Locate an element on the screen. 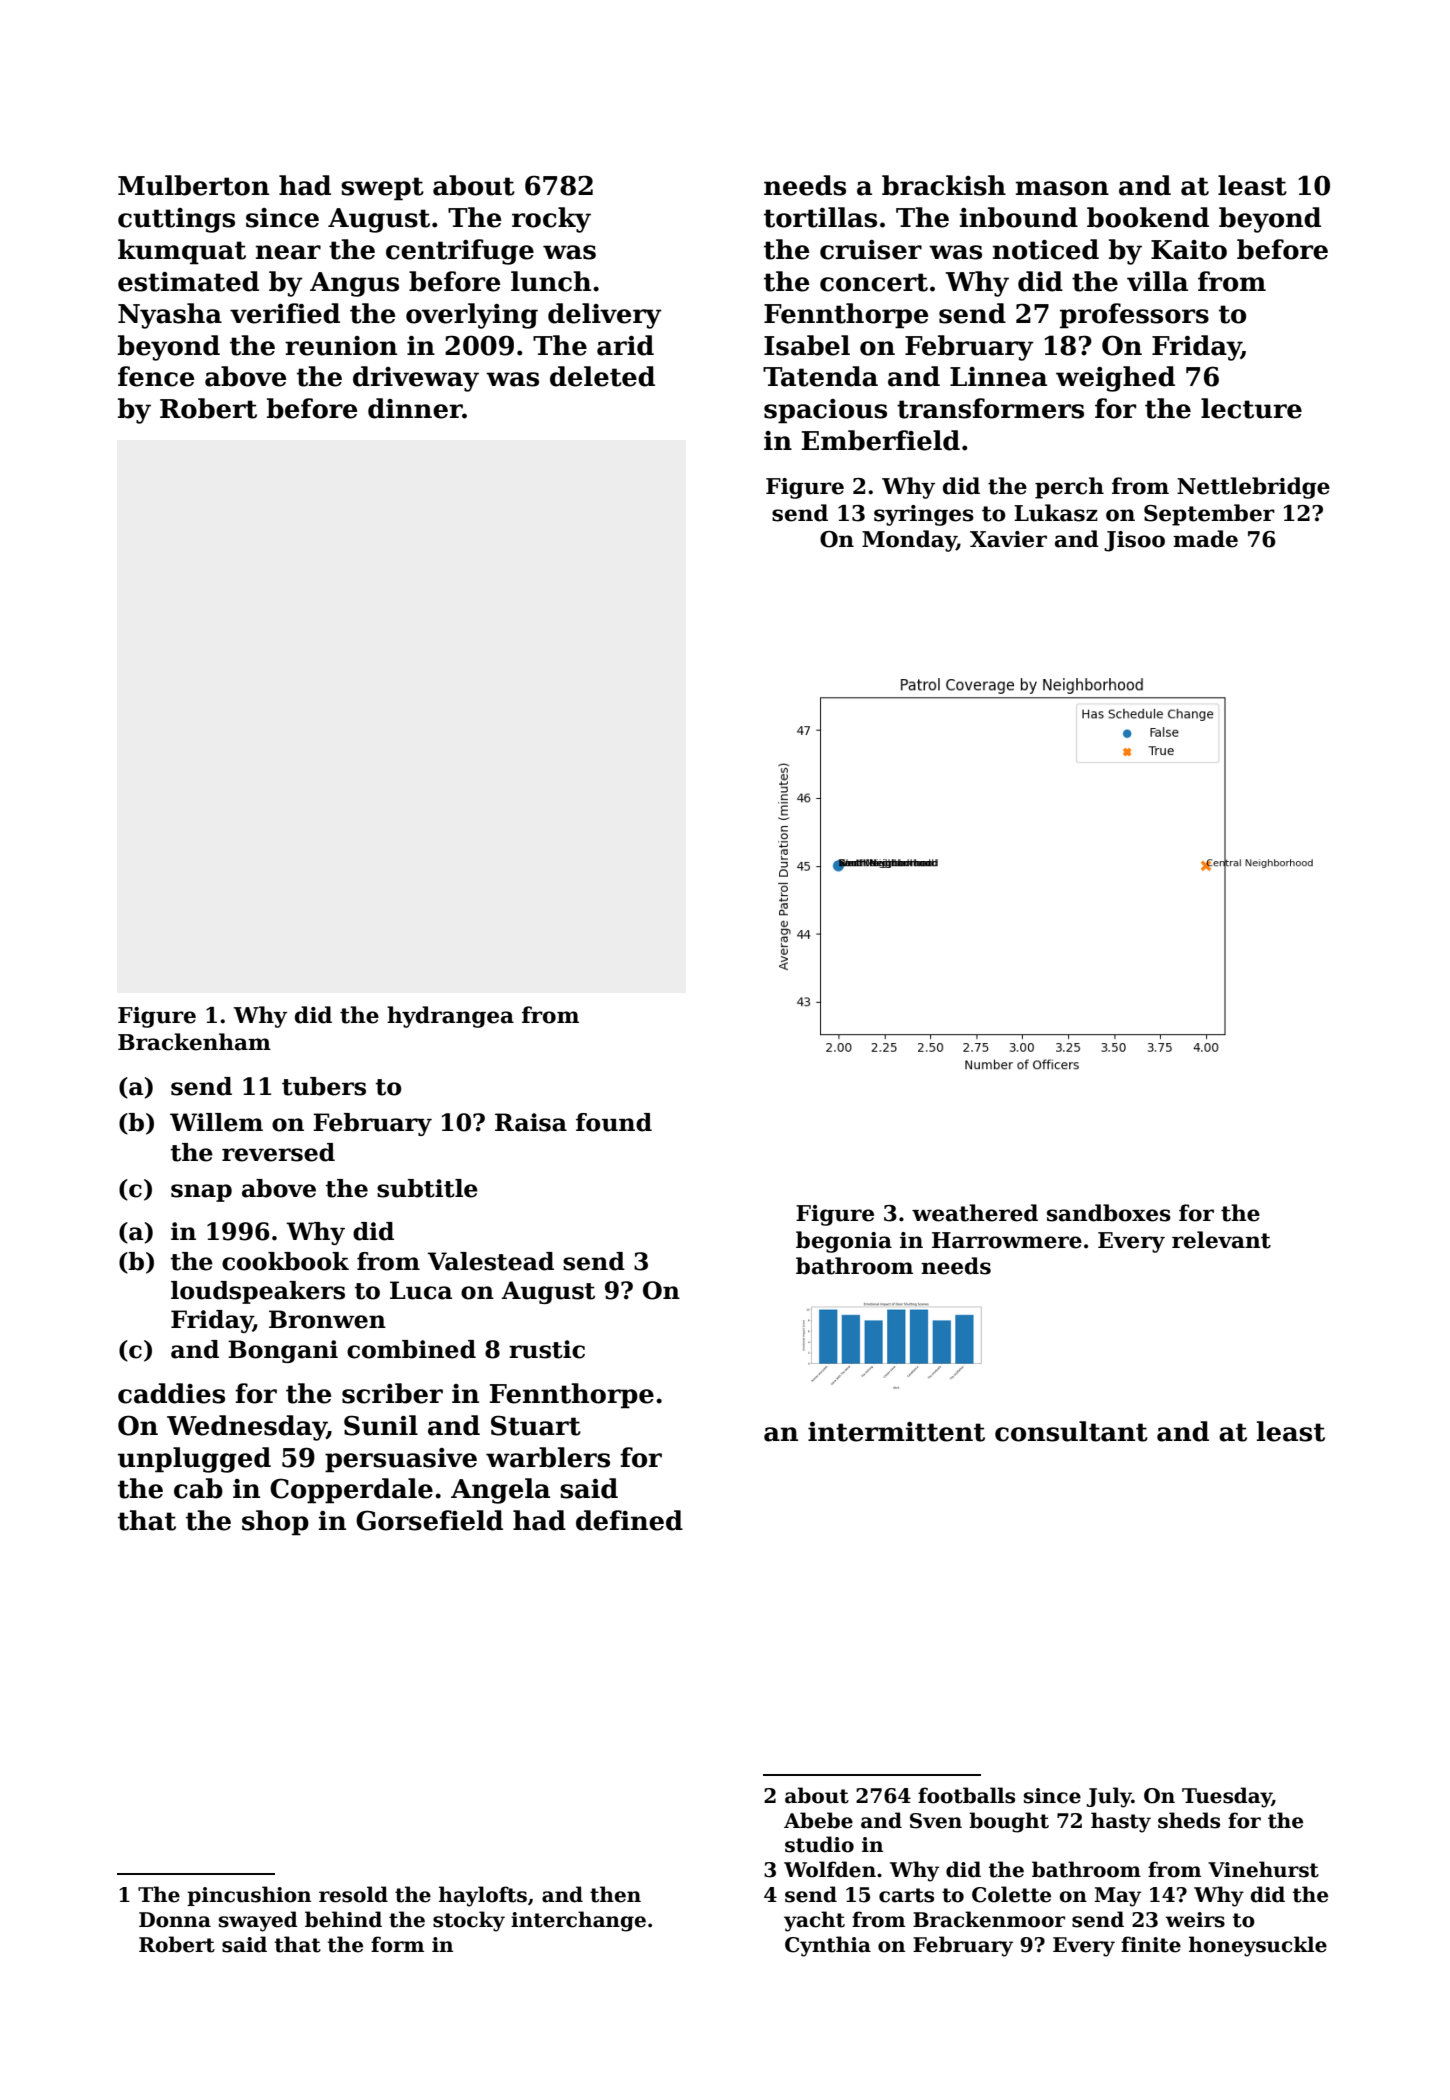  bookend is located at coordinates (1148, 217).
